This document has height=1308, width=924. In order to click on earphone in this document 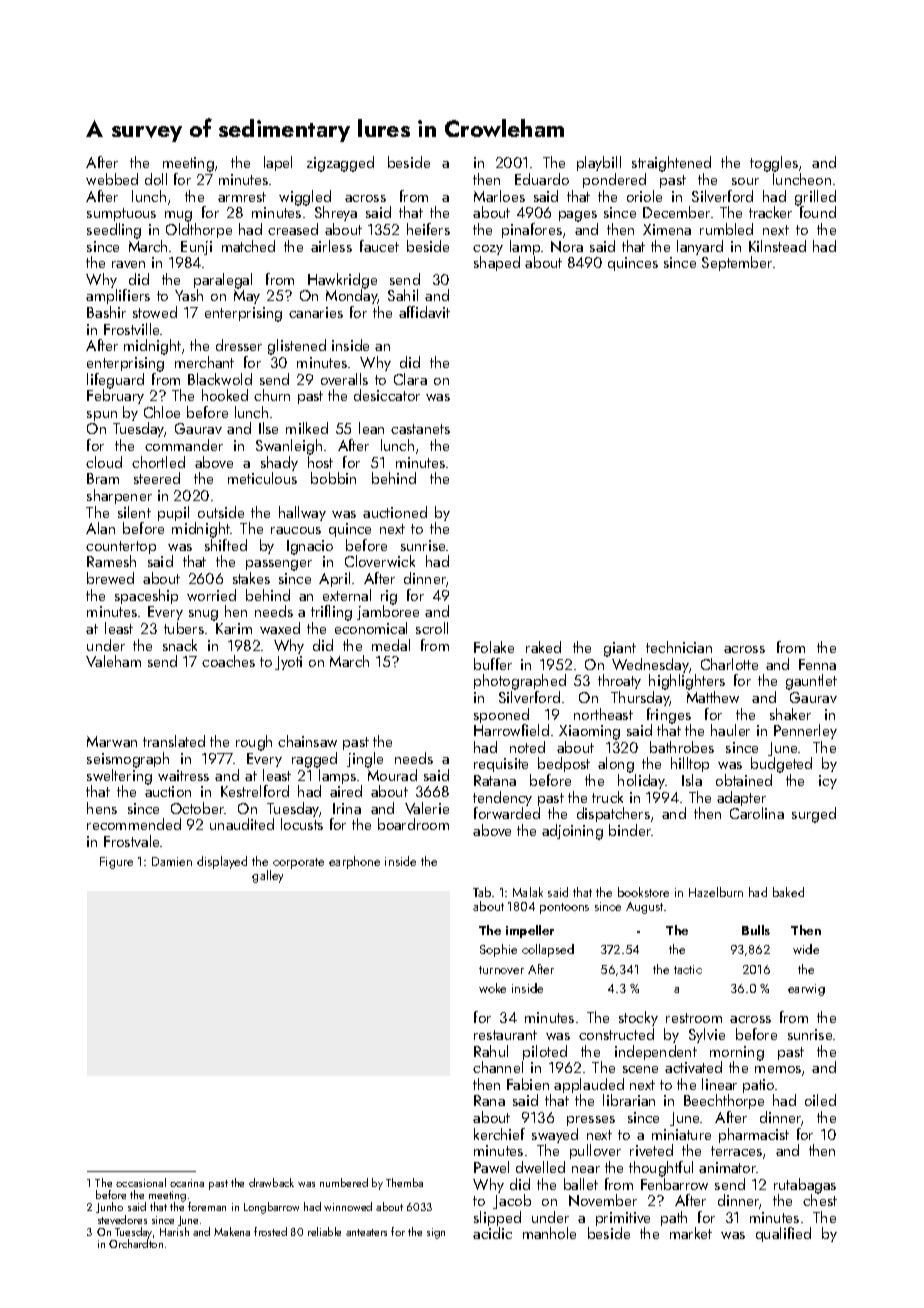, I will do `click(354, 862)`.
